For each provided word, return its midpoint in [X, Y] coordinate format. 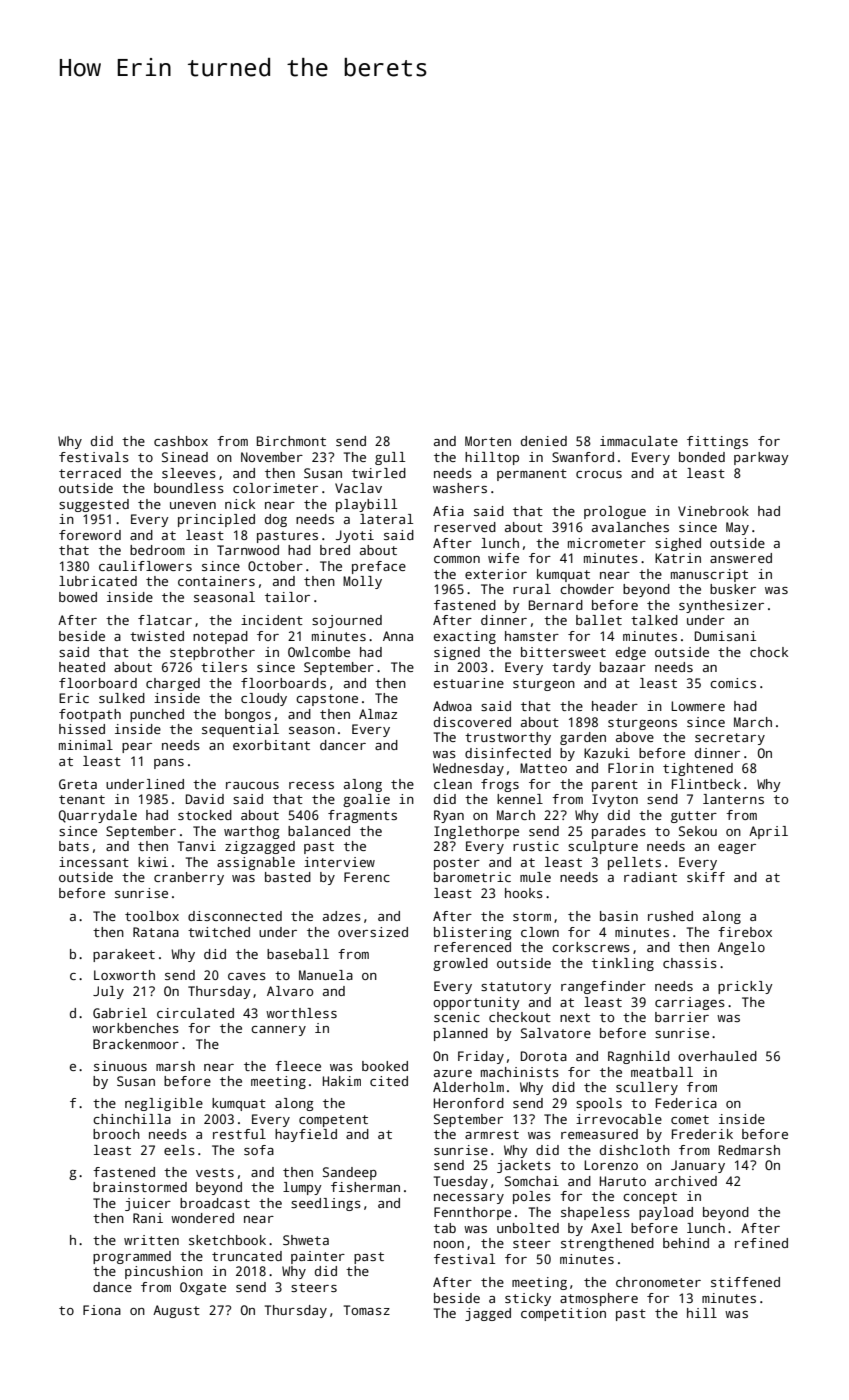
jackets [524, 1166]
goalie [366, 800]
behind [686, 1243]
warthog [251, 832]
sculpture [603, 847]
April [768, 832]
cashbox [181, 441]
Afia [448, 511]
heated [82, 667]
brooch [116, 1134]
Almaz [378, 714]
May [737, 528]
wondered [202, 1218]
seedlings [326, 1204]
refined [761, 1243]
